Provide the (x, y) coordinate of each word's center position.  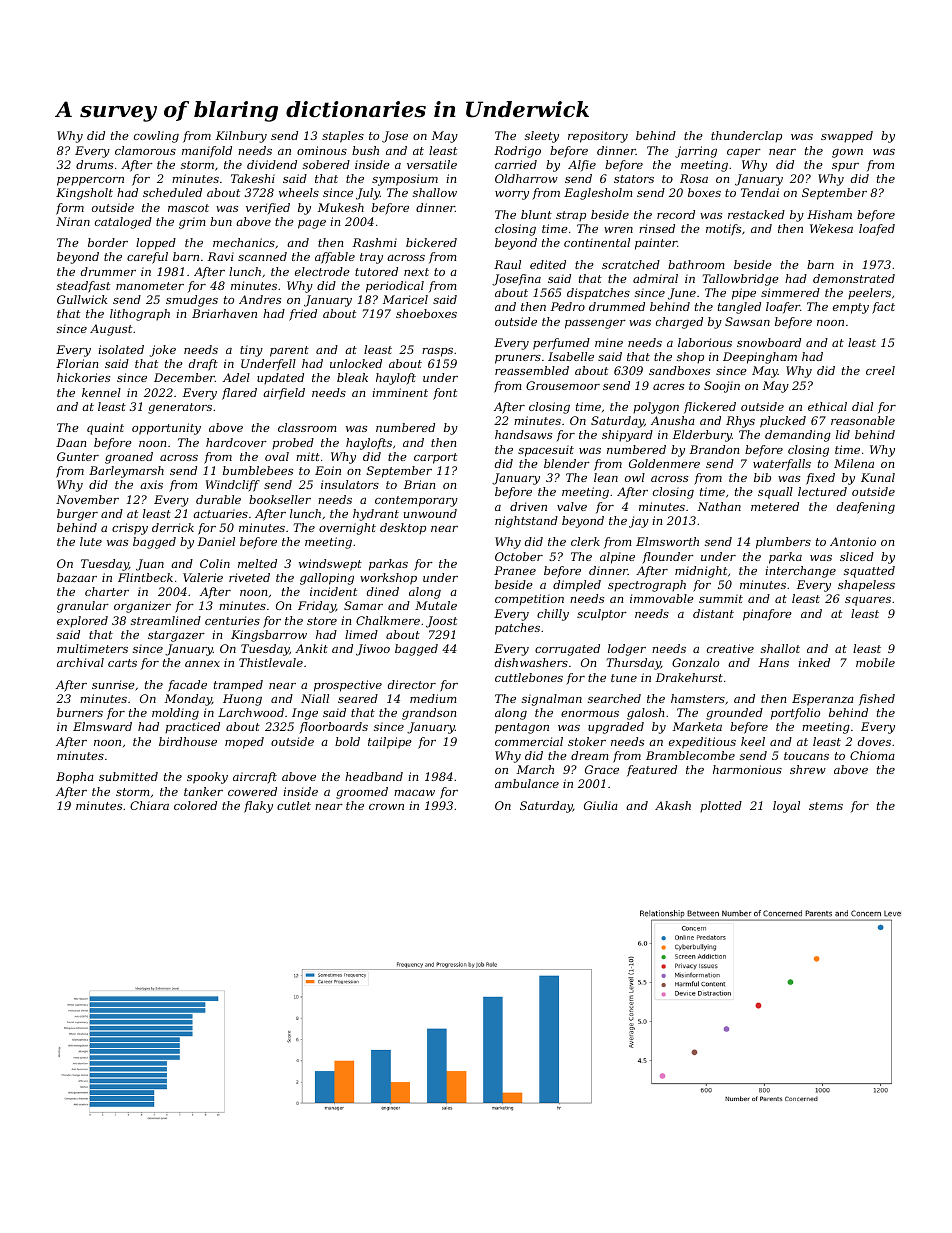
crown (386, 807)
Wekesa (831, 228)
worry (512, 195)
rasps (437, 352)
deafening (866, 508)
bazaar (77, 577)
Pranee (515, 570)
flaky (258, 807)
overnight (347, 529)
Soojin (722, 387)
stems (826, 806)
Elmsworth (667, 541)
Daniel (216, 541)
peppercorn (90, 181)
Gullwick (82, 299)
